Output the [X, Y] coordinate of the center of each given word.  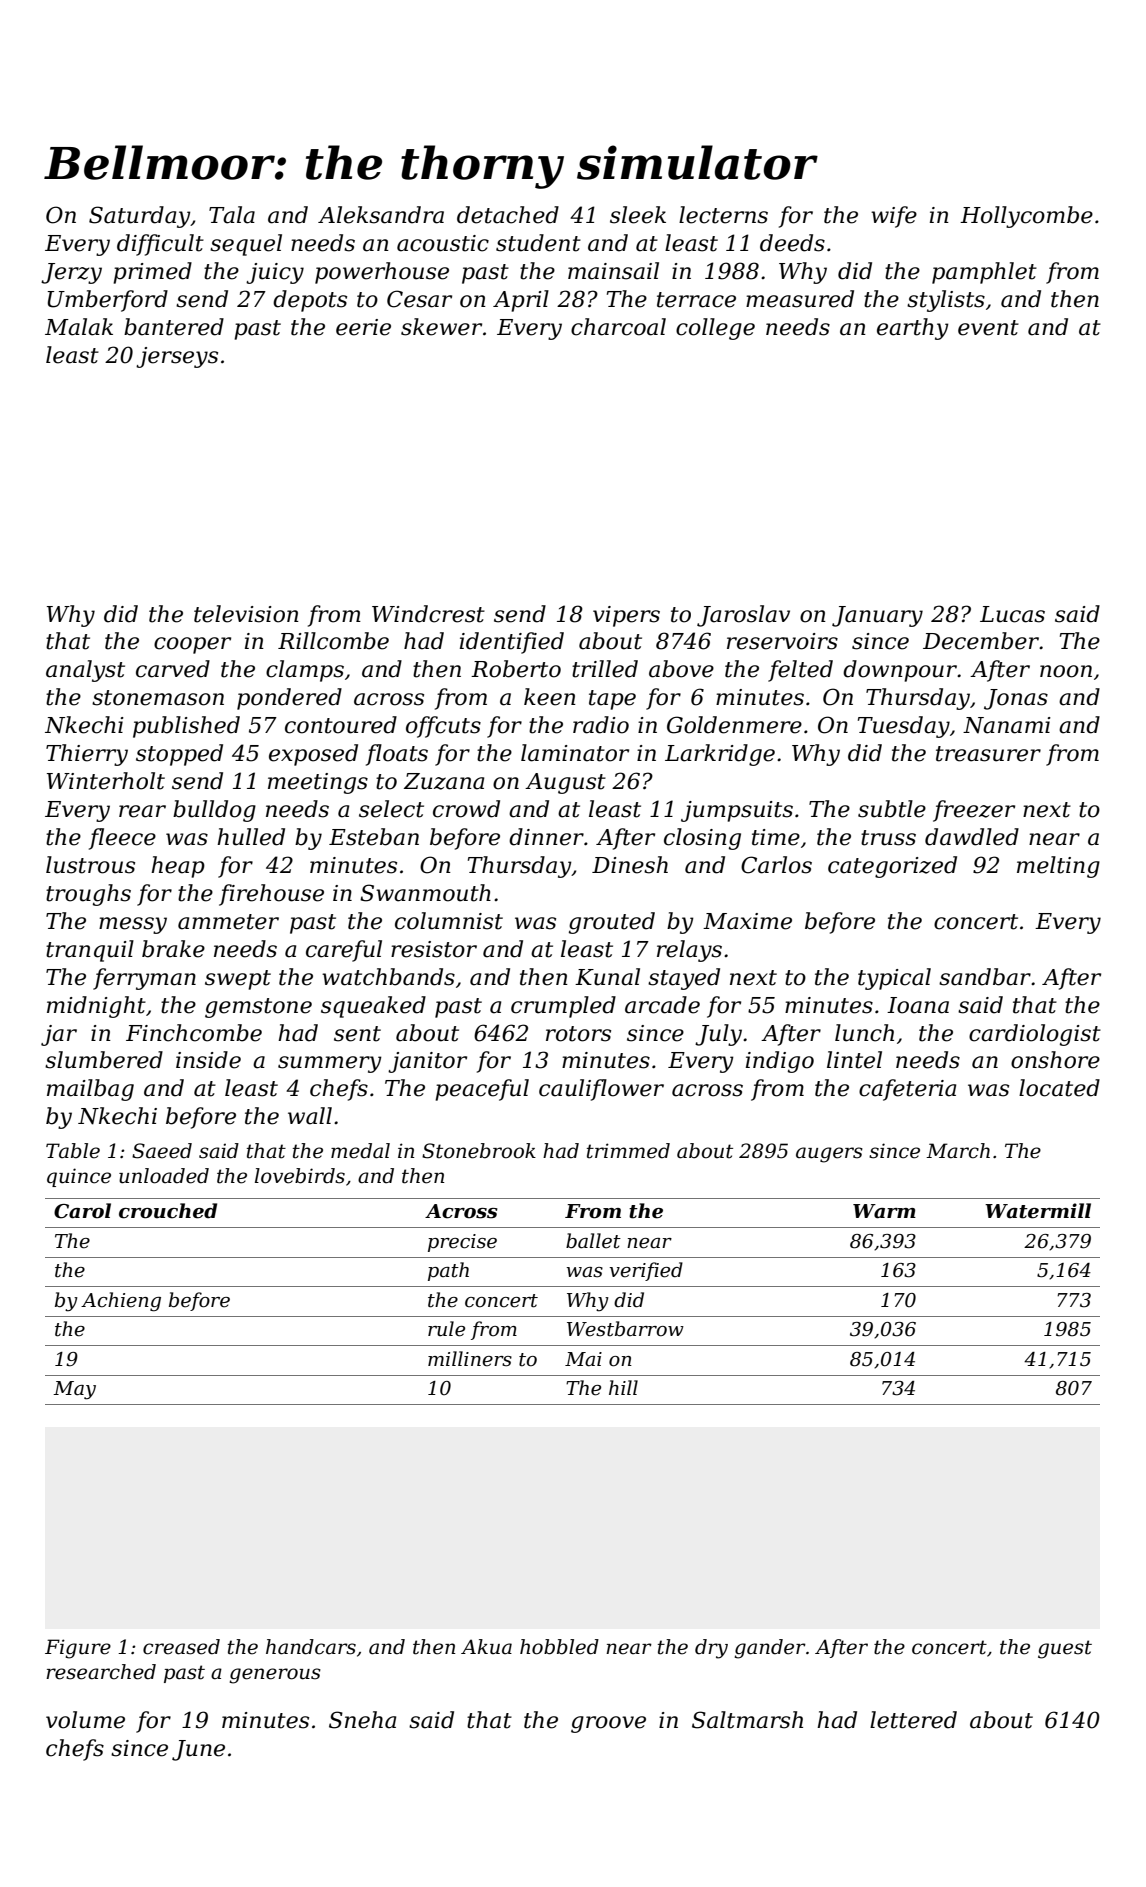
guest [1065, 1649]
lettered [913, 1720]
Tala [232, 215]
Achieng [121, 1302]
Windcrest [428, 614]
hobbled [559, 1647]
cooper [192, 645]
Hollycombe [1026, 217]
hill [623, 1387]
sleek [638, 215]
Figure [78, 1649]
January [877, 616]
